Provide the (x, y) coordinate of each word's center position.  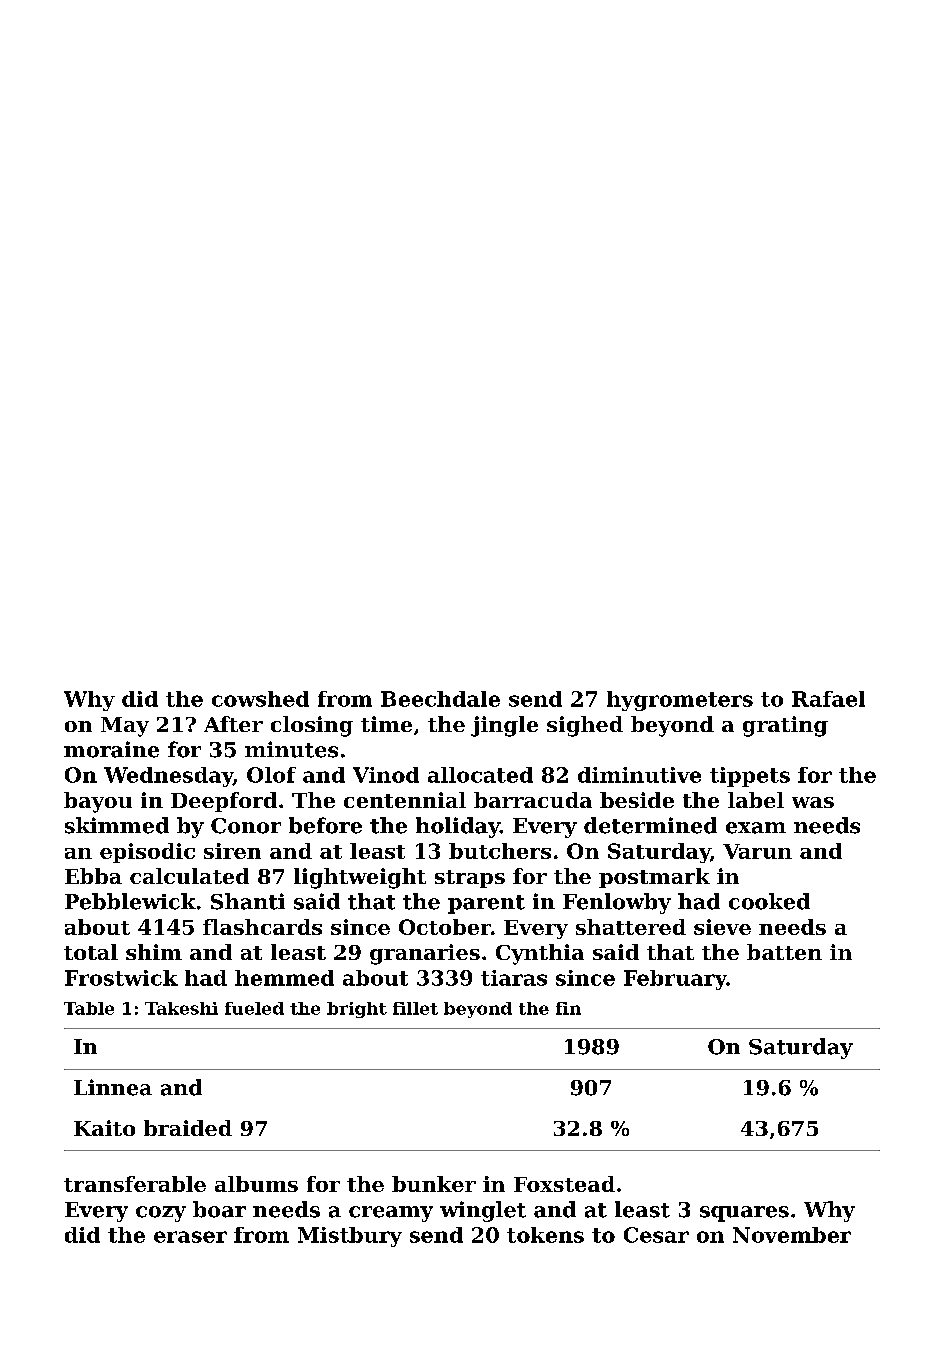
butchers (500, 851)
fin (568, 1008)
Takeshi (181, 1008)
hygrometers (680, 701)
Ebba (93, 876)
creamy (391, 1214)
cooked (769, 901)
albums (256, 1184)
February (675, 980)
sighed (585, 726)
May (125, 727)
